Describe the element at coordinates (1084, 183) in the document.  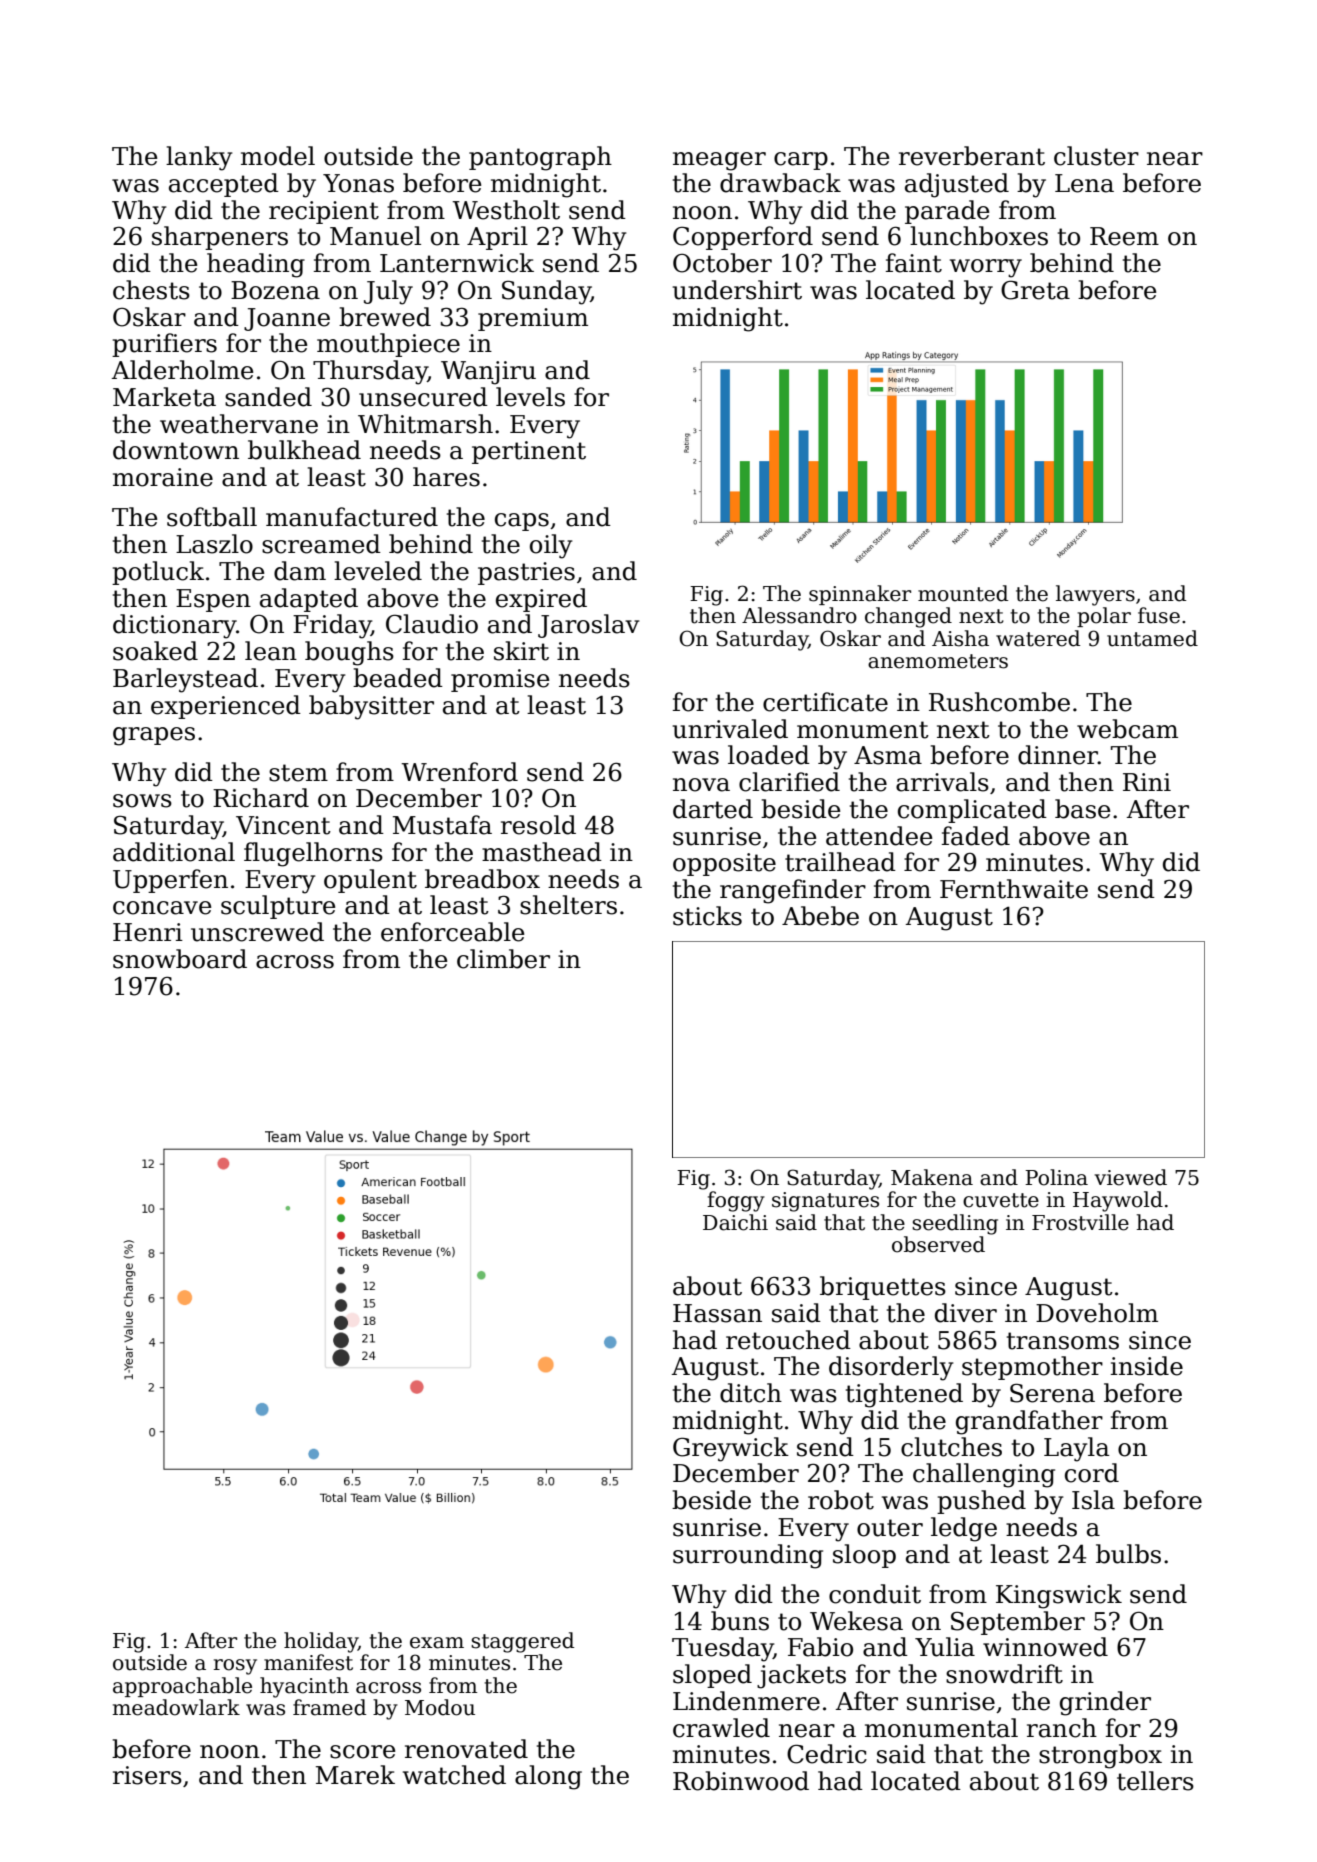
I see `Lena` at that location.
